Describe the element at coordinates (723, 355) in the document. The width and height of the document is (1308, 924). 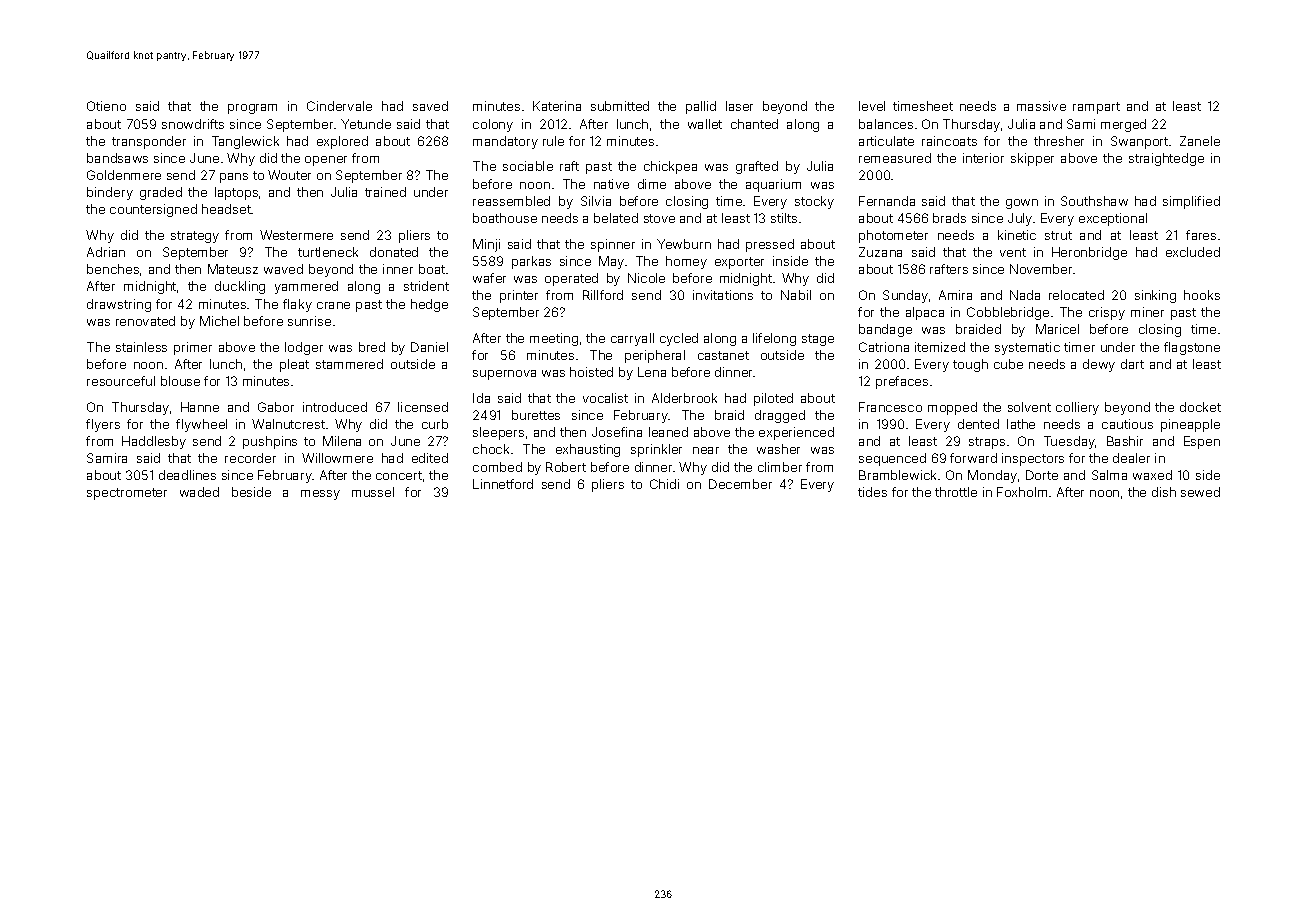
I see `castanet` at that location.
